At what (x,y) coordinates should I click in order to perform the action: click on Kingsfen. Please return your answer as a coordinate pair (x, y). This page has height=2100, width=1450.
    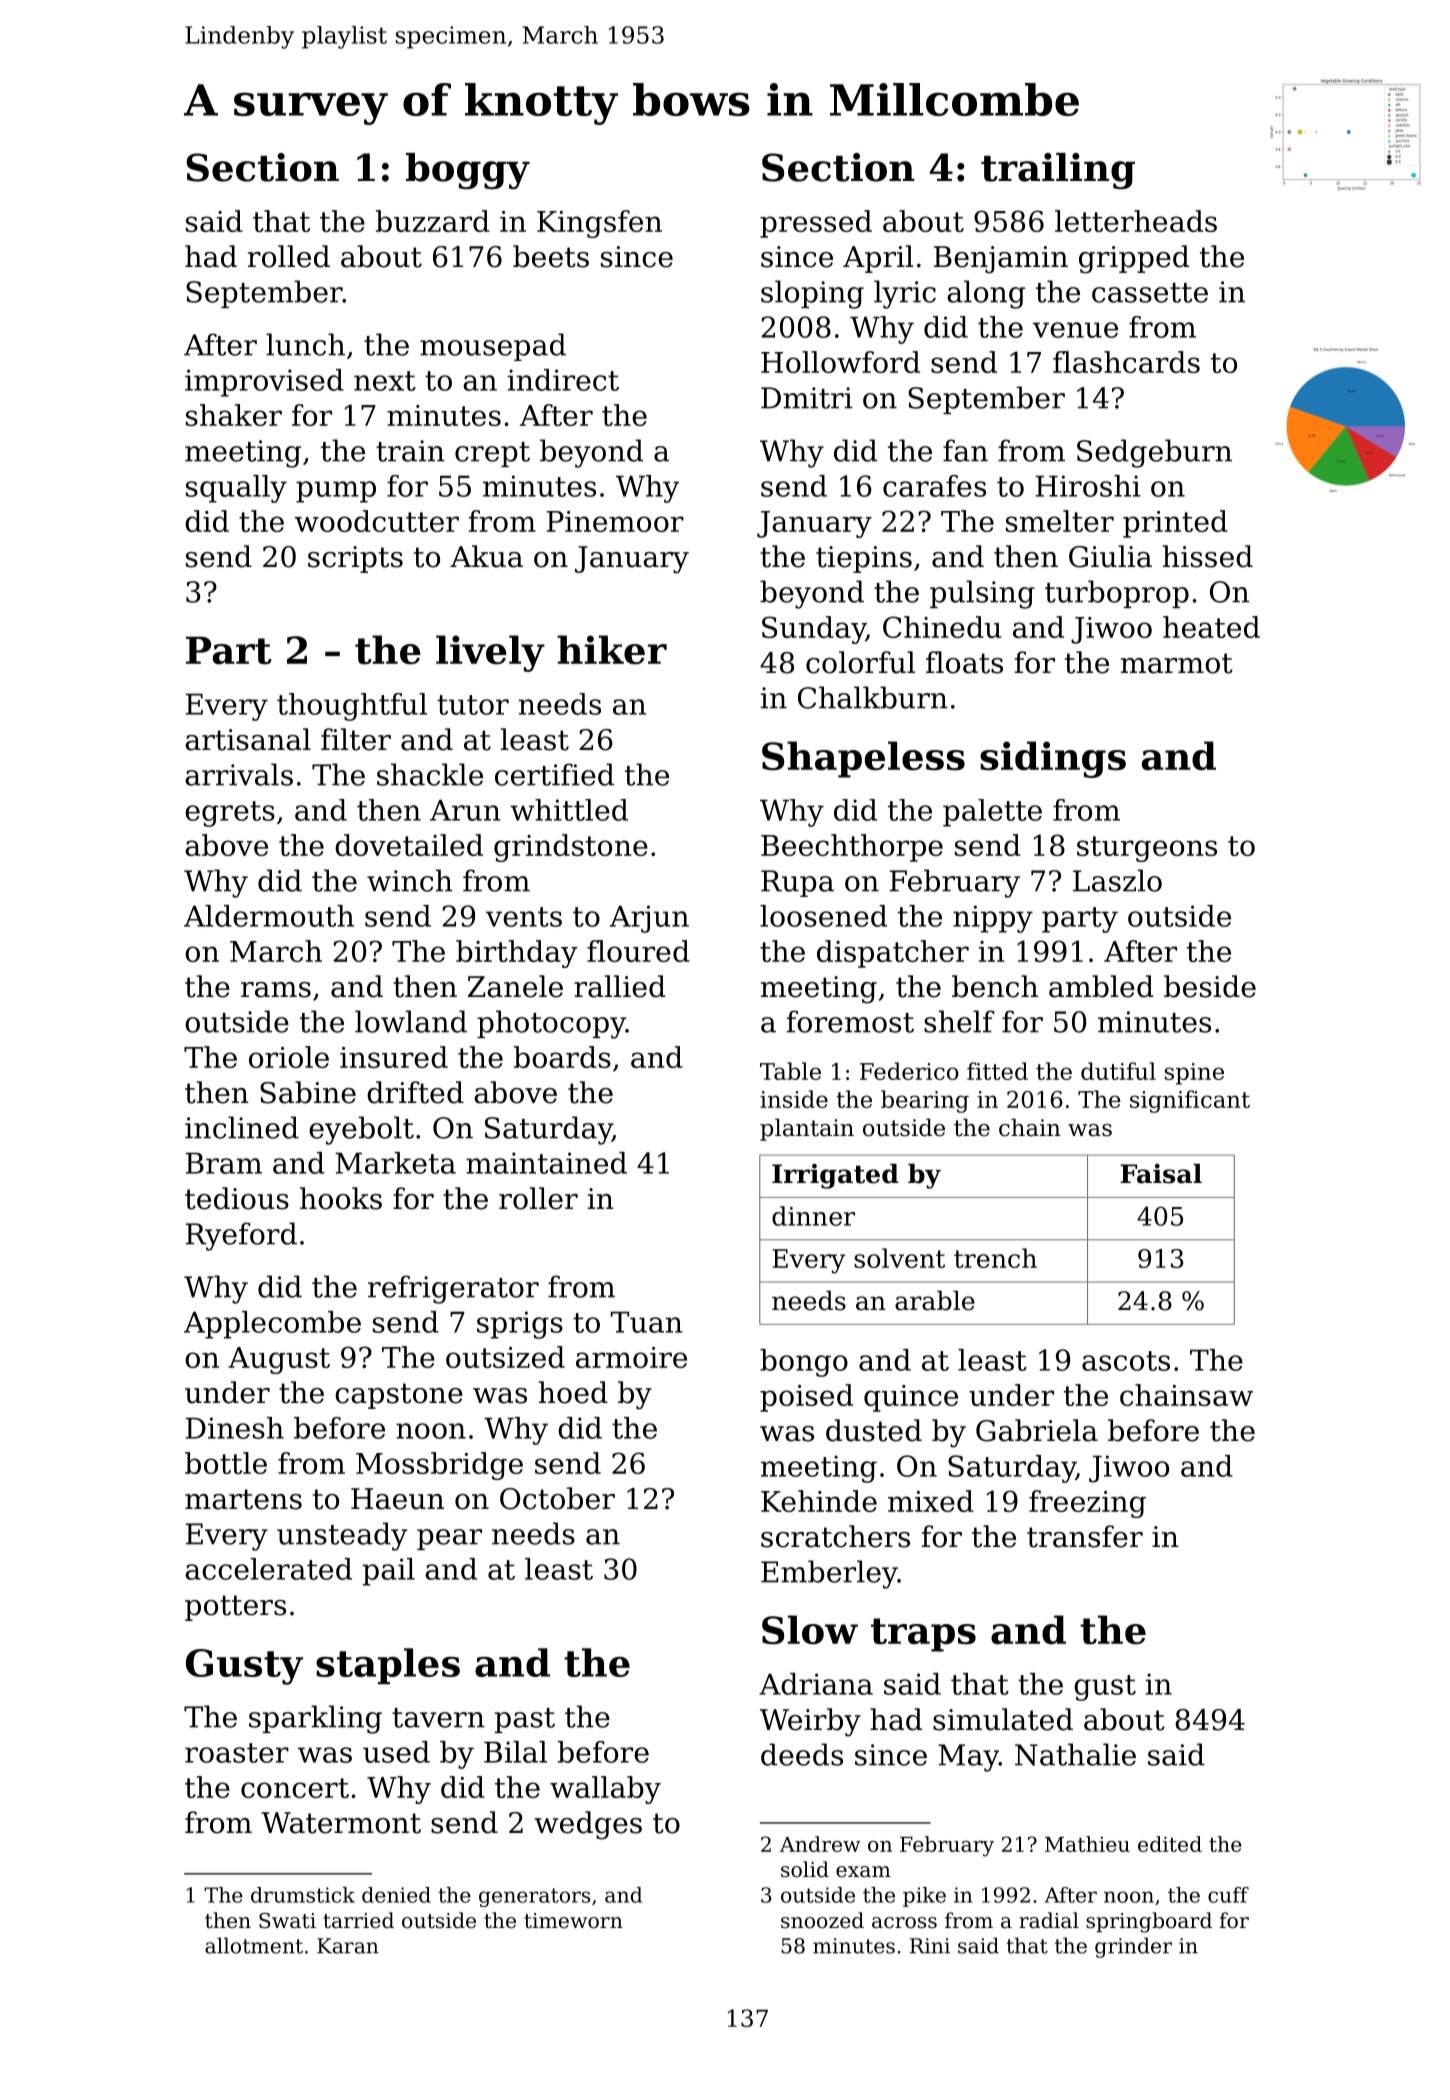
    Looking at the image, I should click on (599, 224).
